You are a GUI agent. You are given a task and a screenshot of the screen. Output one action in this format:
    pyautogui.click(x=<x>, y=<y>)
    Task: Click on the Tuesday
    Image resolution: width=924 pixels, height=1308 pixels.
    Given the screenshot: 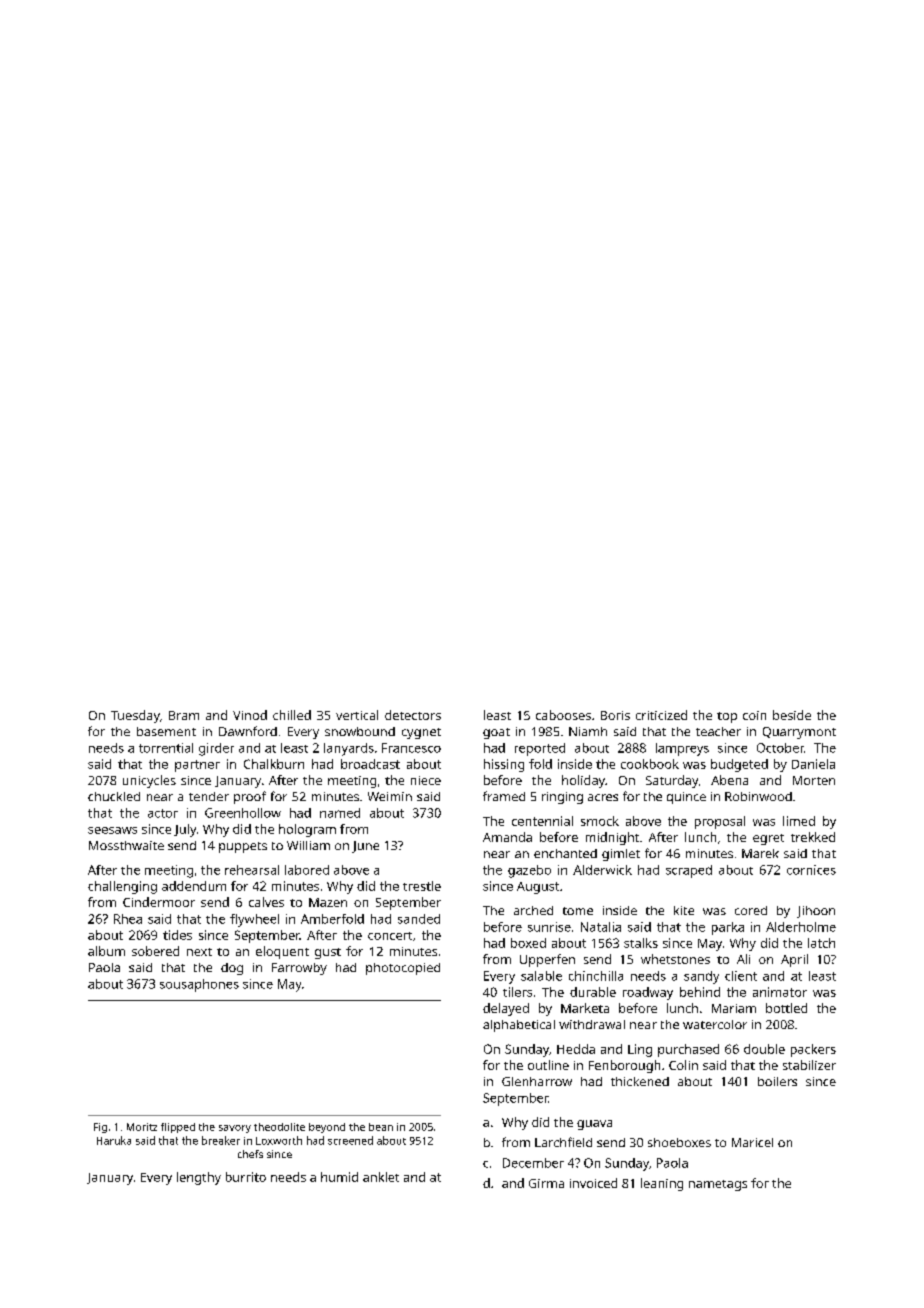 What is the action you would take?
    pyautogui.click(x=135, y=716)
